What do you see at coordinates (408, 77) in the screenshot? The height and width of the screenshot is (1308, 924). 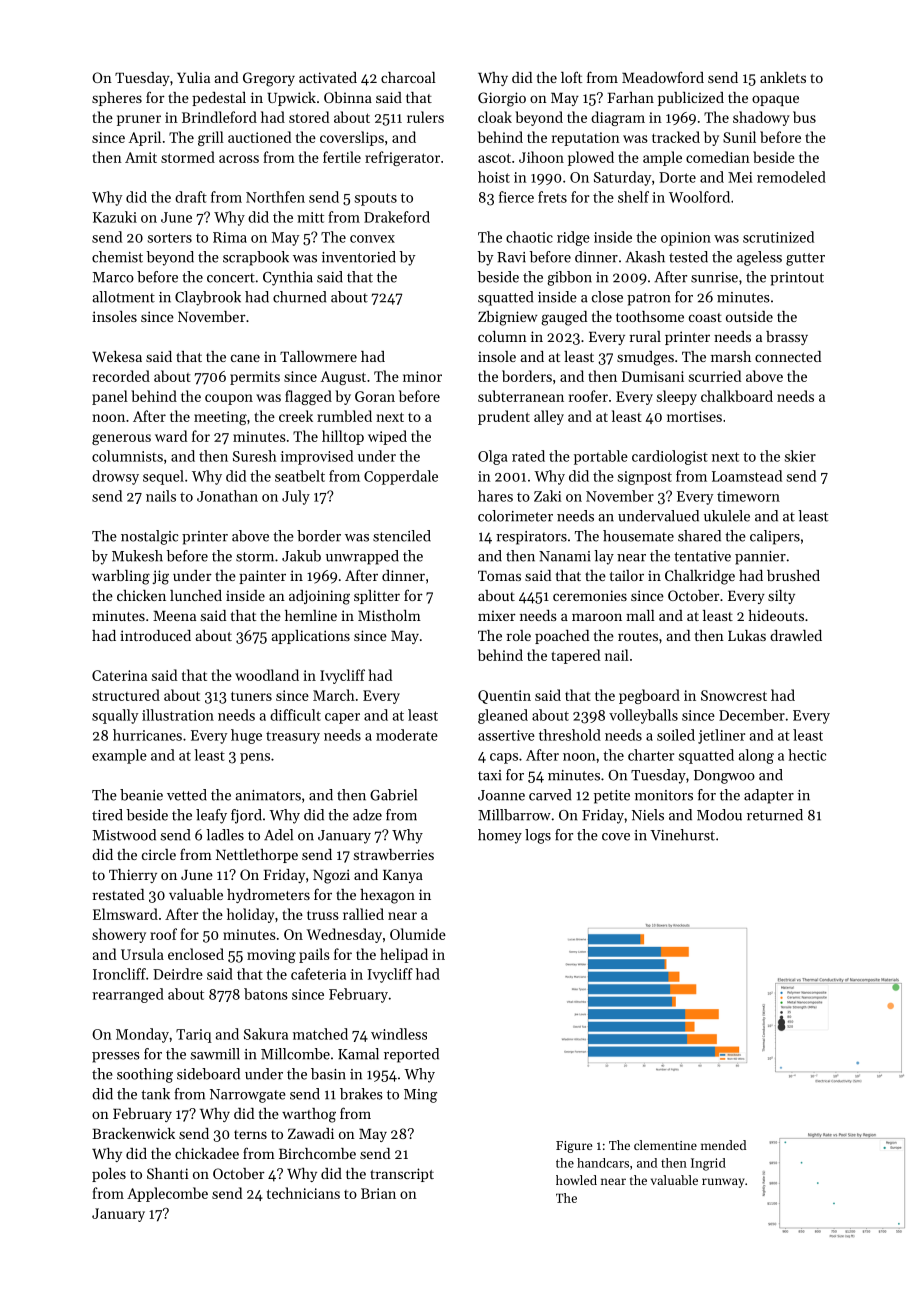 I see `charcoal` at bounding box center [408, 77].
